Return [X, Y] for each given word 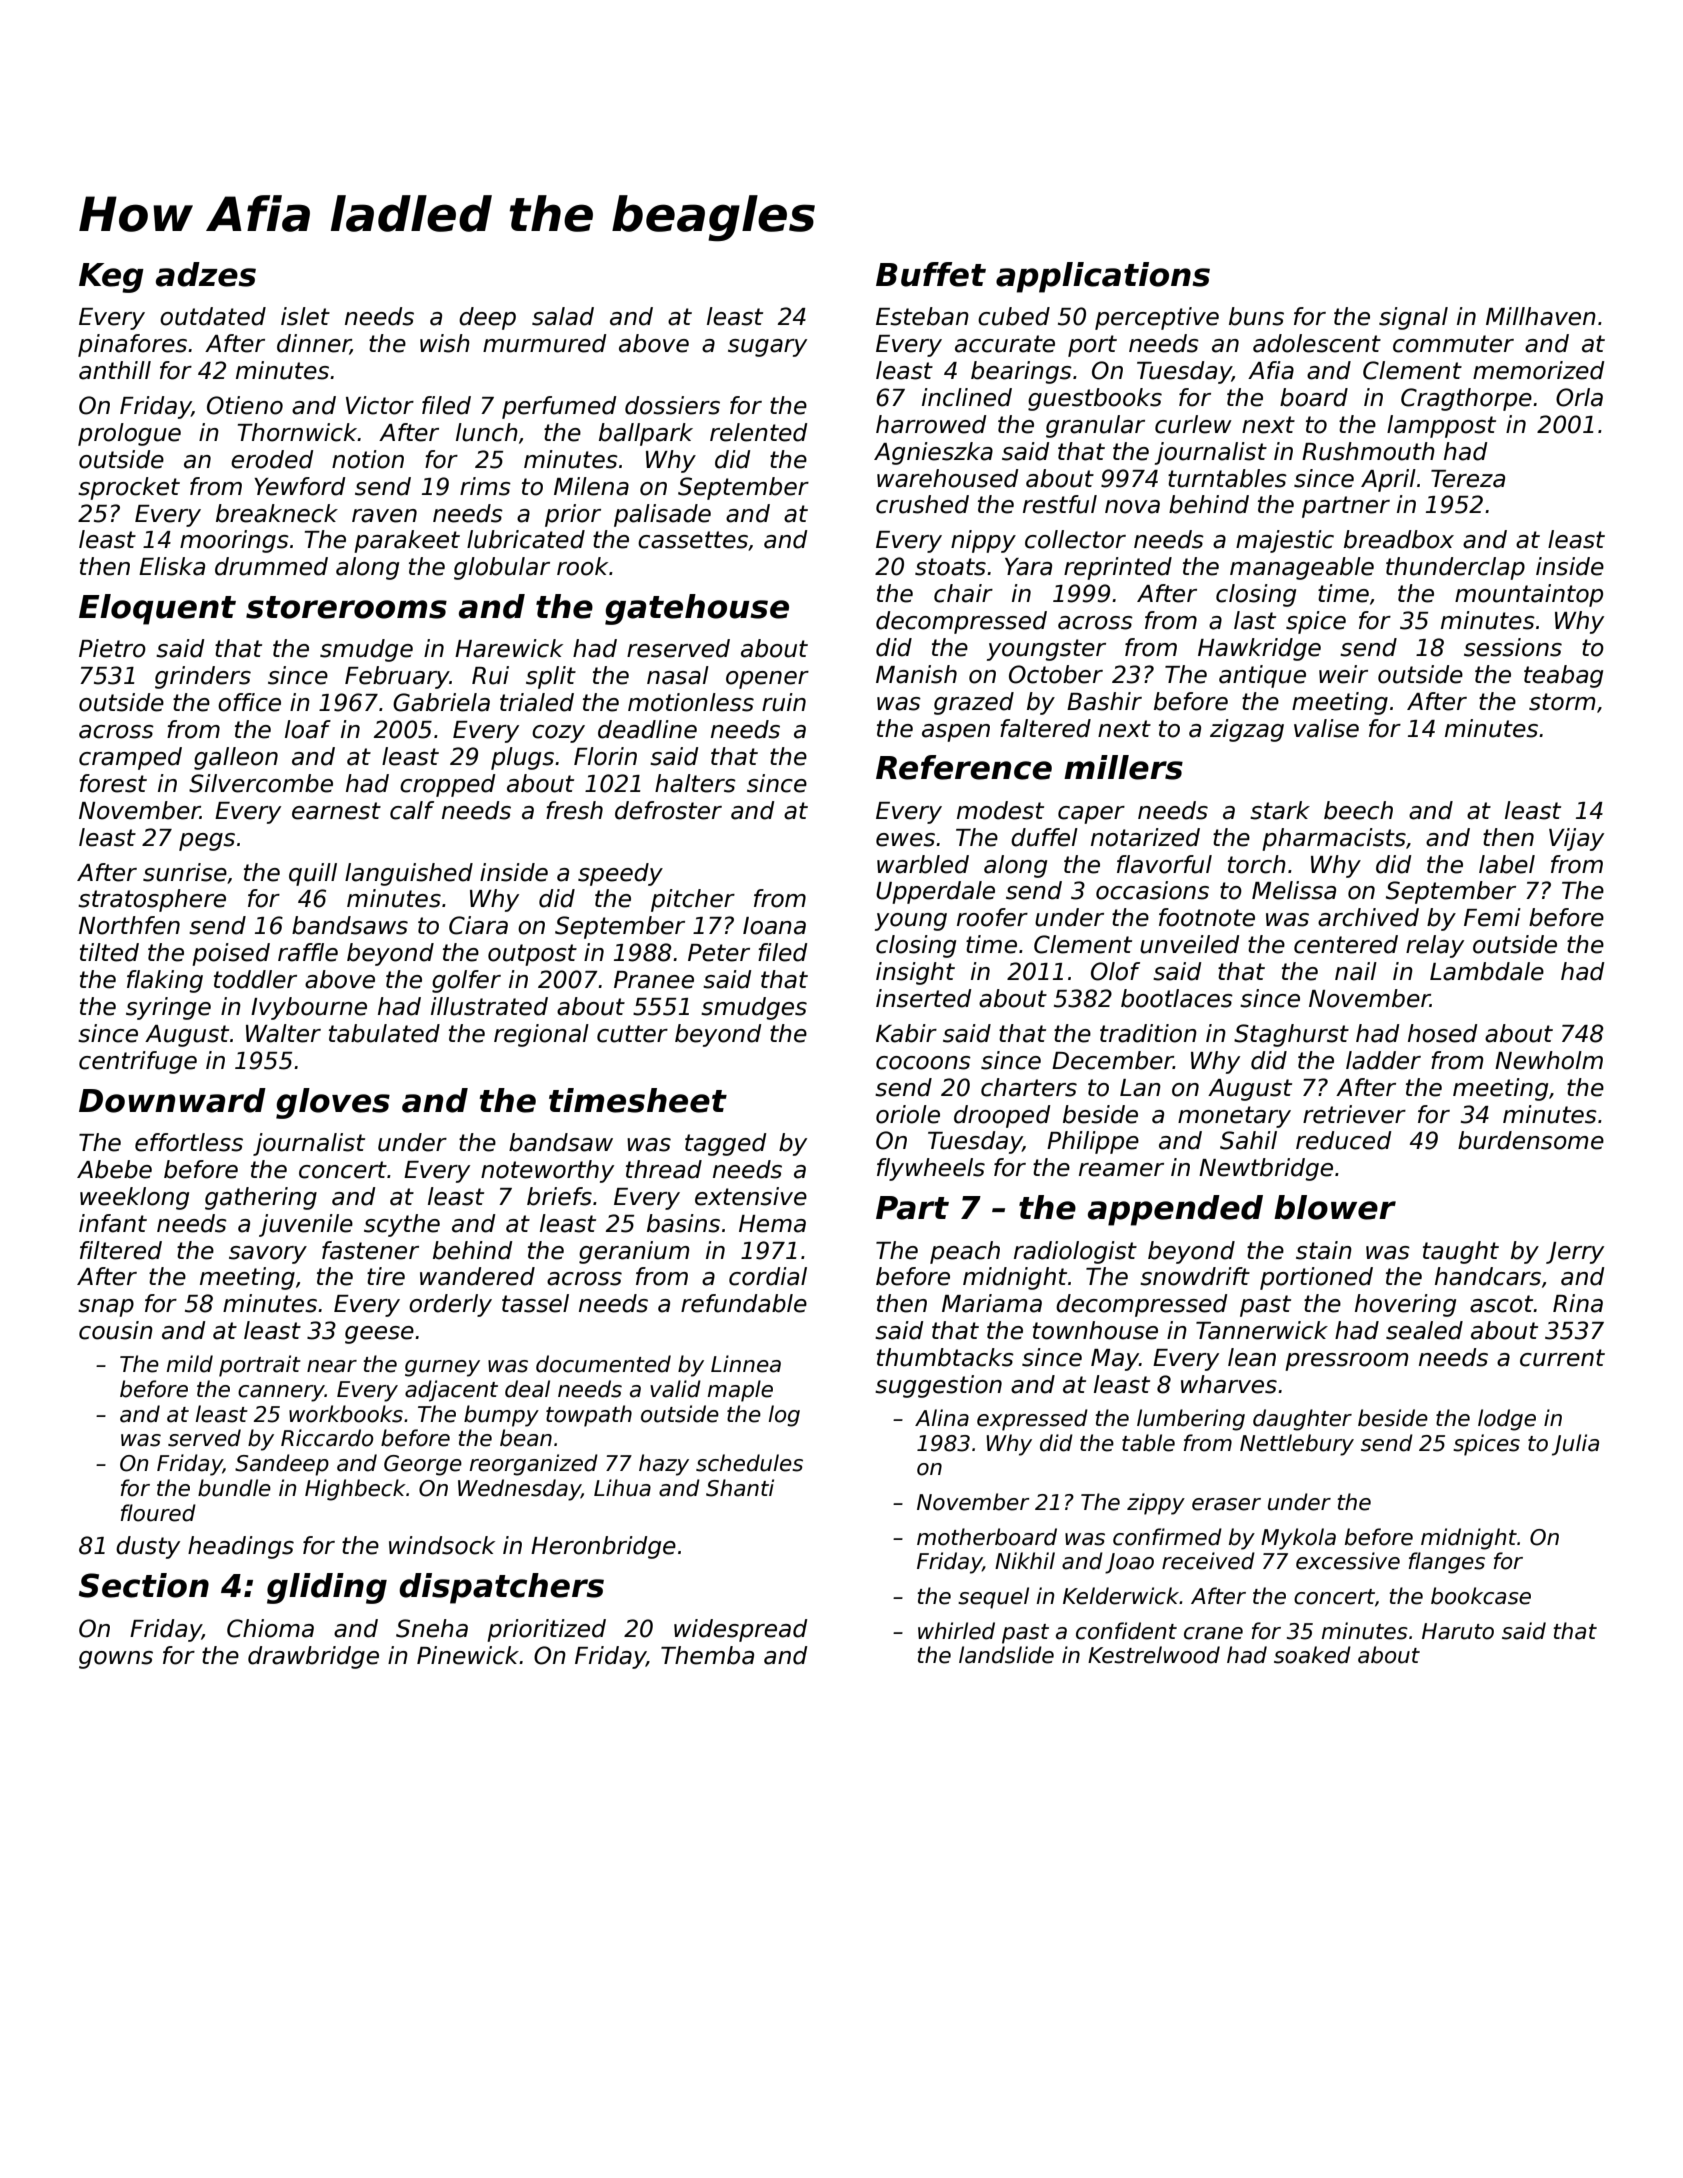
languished [409, 874]
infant [113, 1223]
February [397, 677]
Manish [916, 674]
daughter [1302, 1420]
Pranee [654, 980]
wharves [1229, 1384]
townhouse [1095, 1330]
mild [189, 1364]
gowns [116, 1660]
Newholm [1549, 1060]
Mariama [992, 1303]
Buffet [931, 274]
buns [1256, 316]
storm [1562, 702]
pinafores [132, 345]
